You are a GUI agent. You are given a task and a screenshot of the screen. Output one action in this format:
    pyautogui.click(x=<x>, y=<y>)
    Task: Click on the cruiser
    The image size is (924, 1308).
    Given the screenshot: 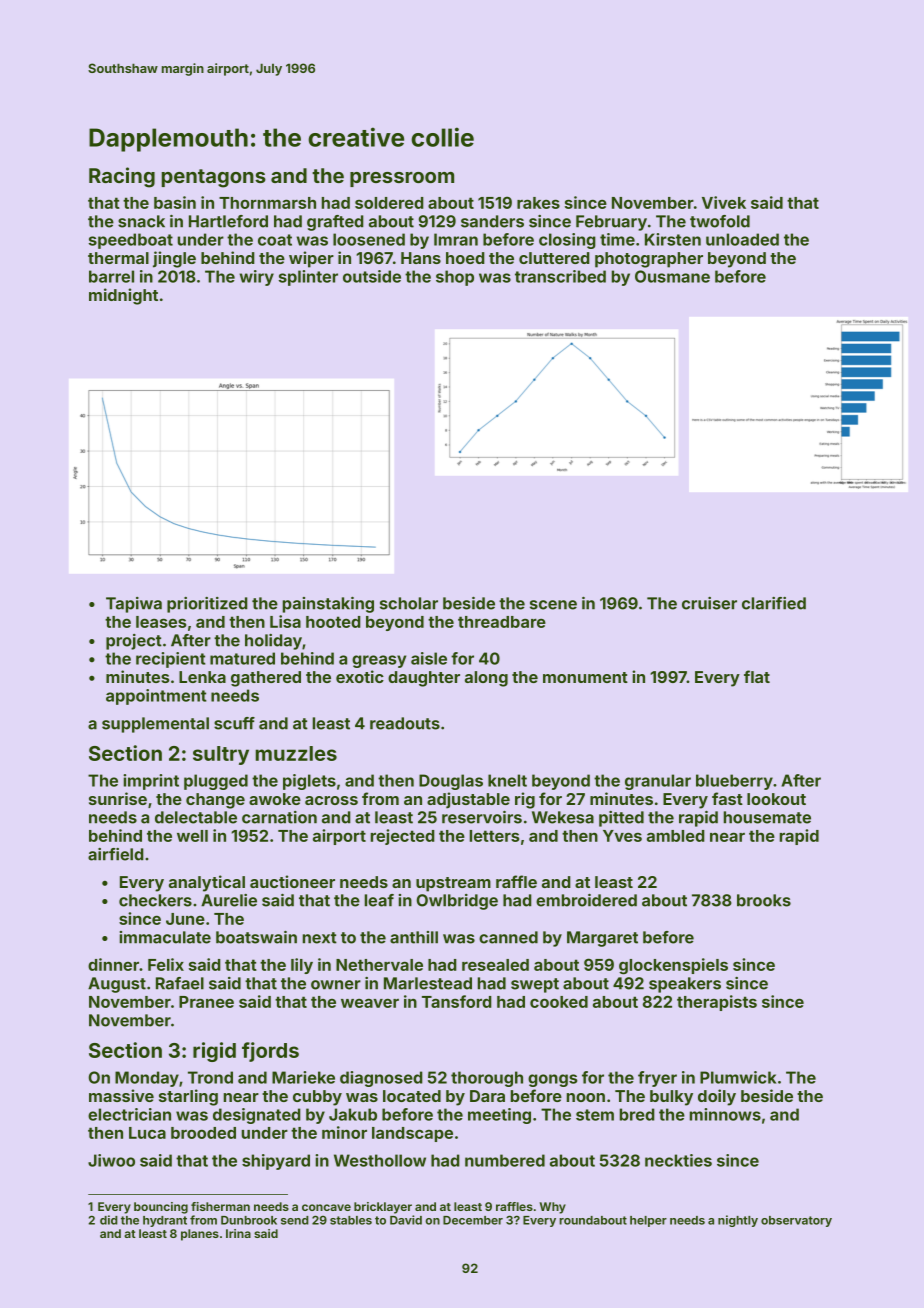 What is the action you would take?
    pyautogui.click(x=709, y=603)
